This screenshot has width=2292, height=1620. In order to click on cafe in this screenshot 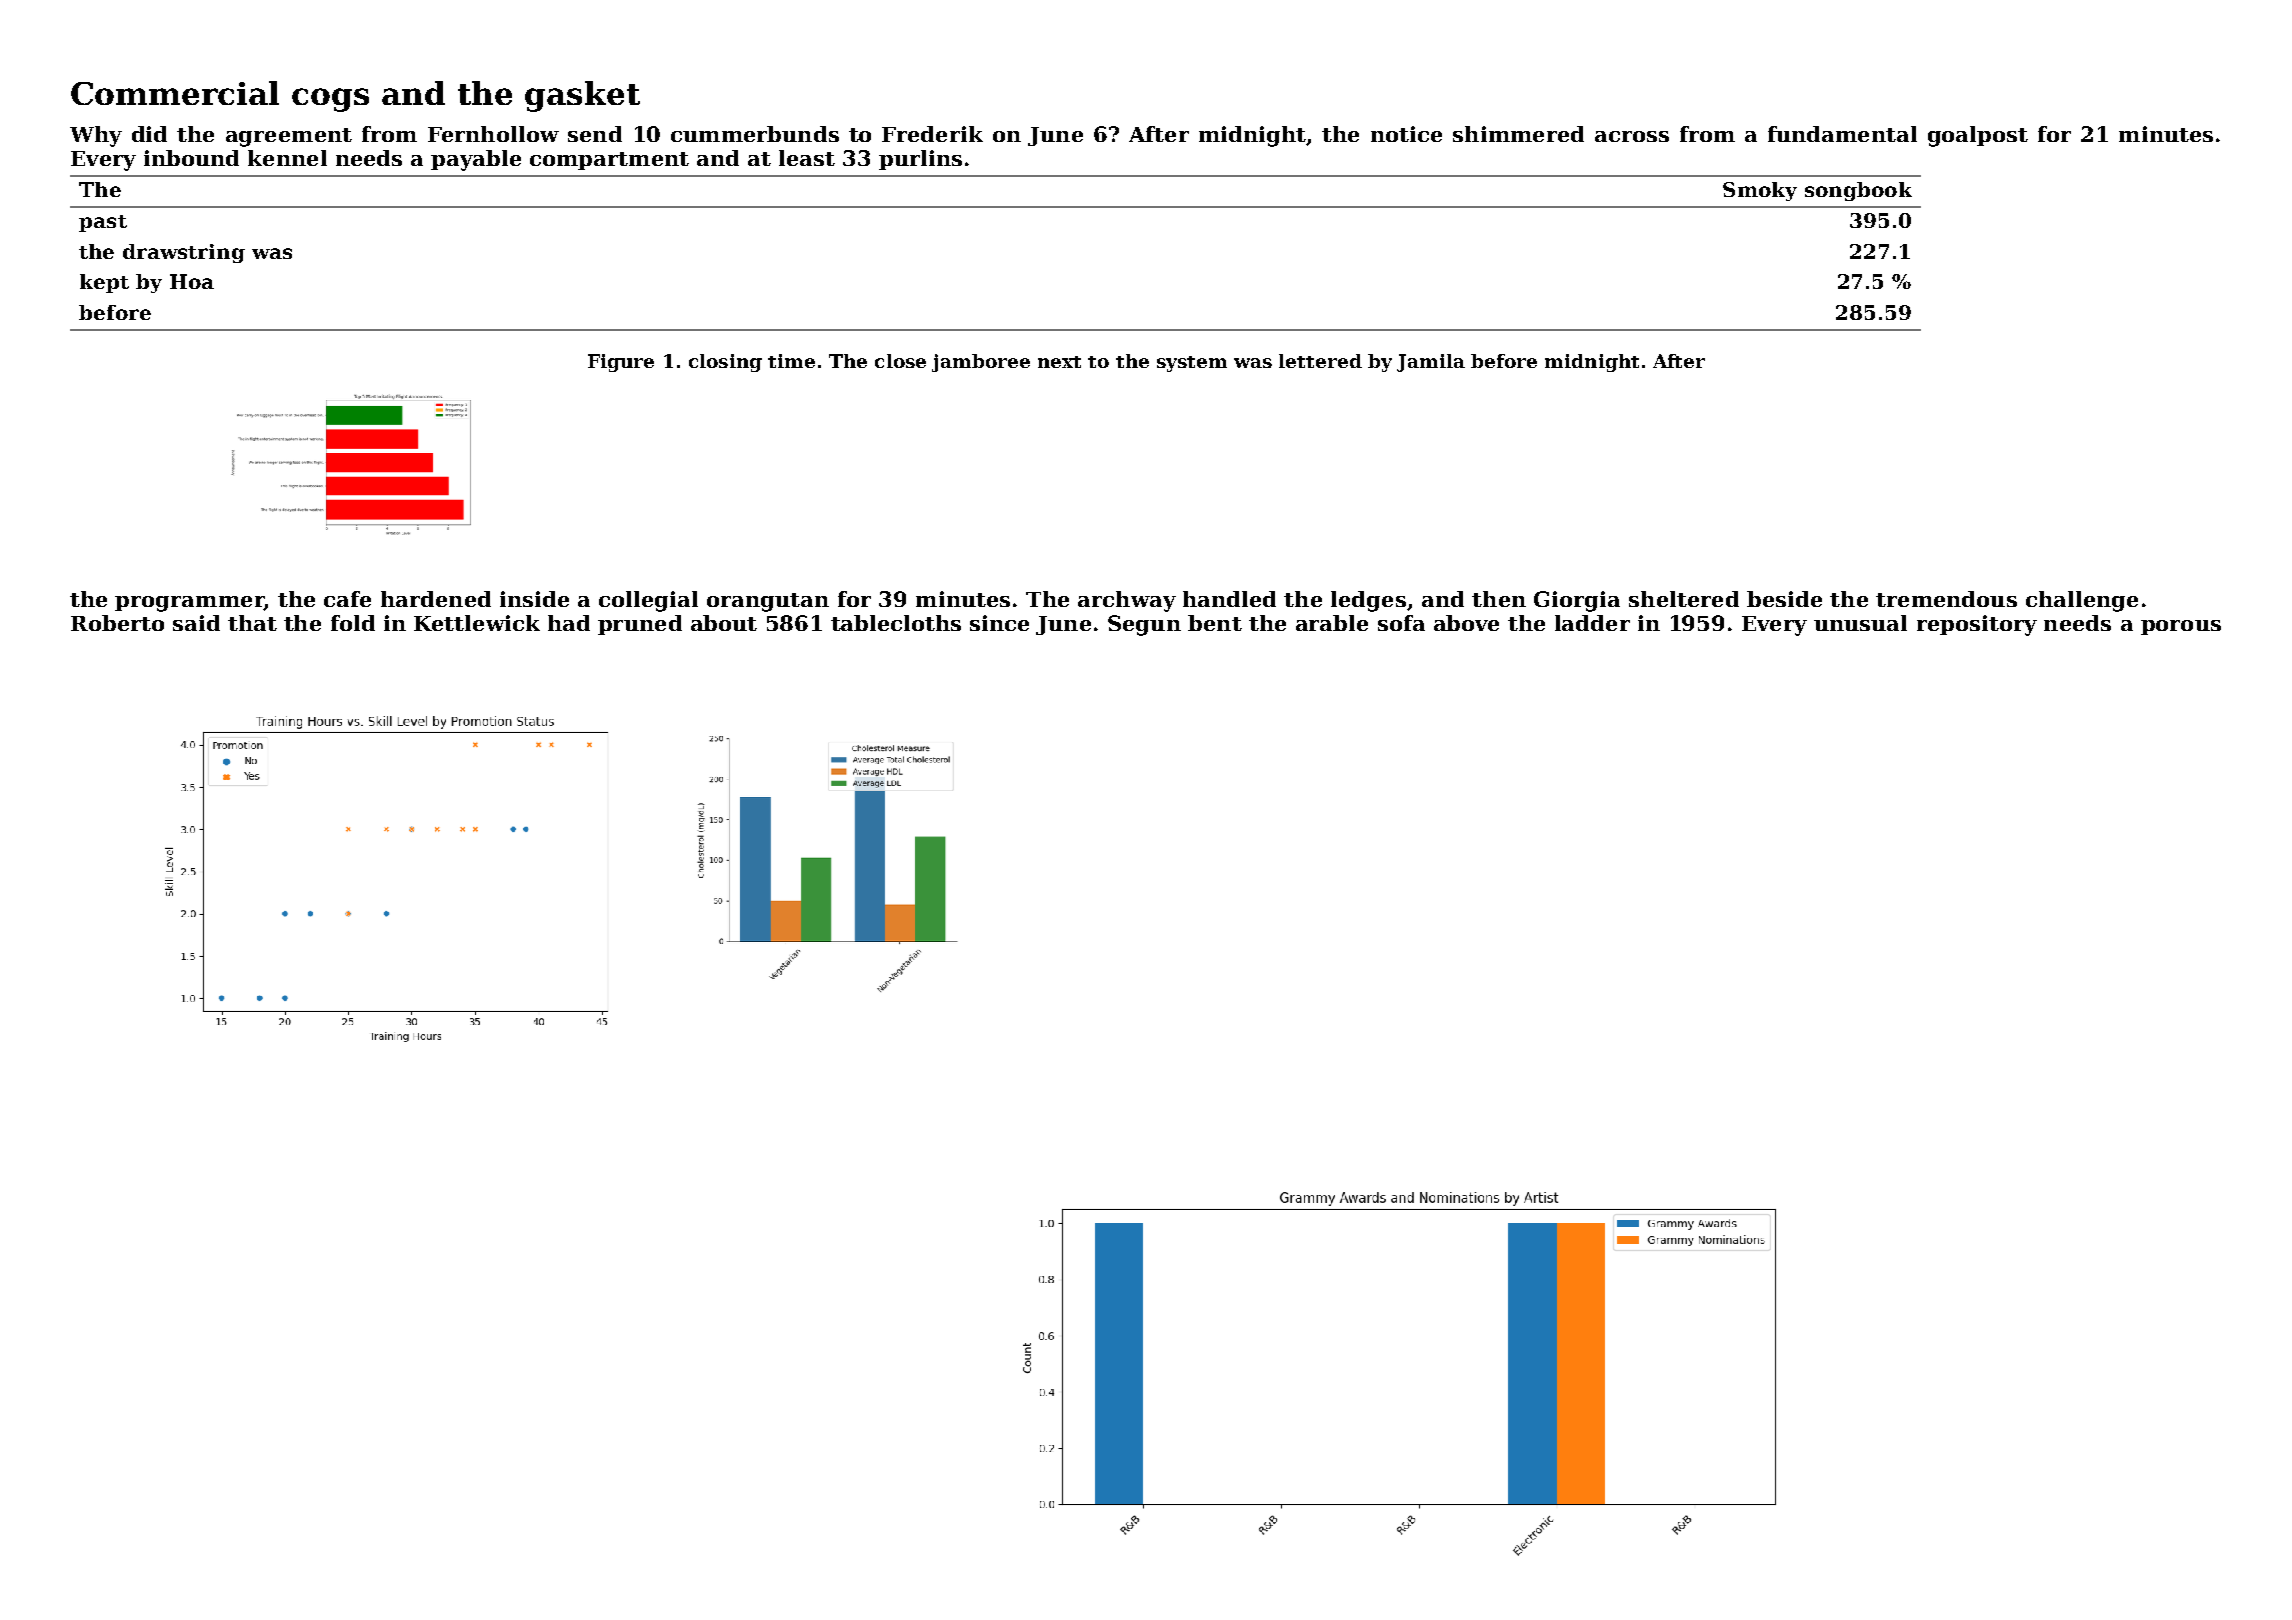, I will do `click(347, 599)`.
